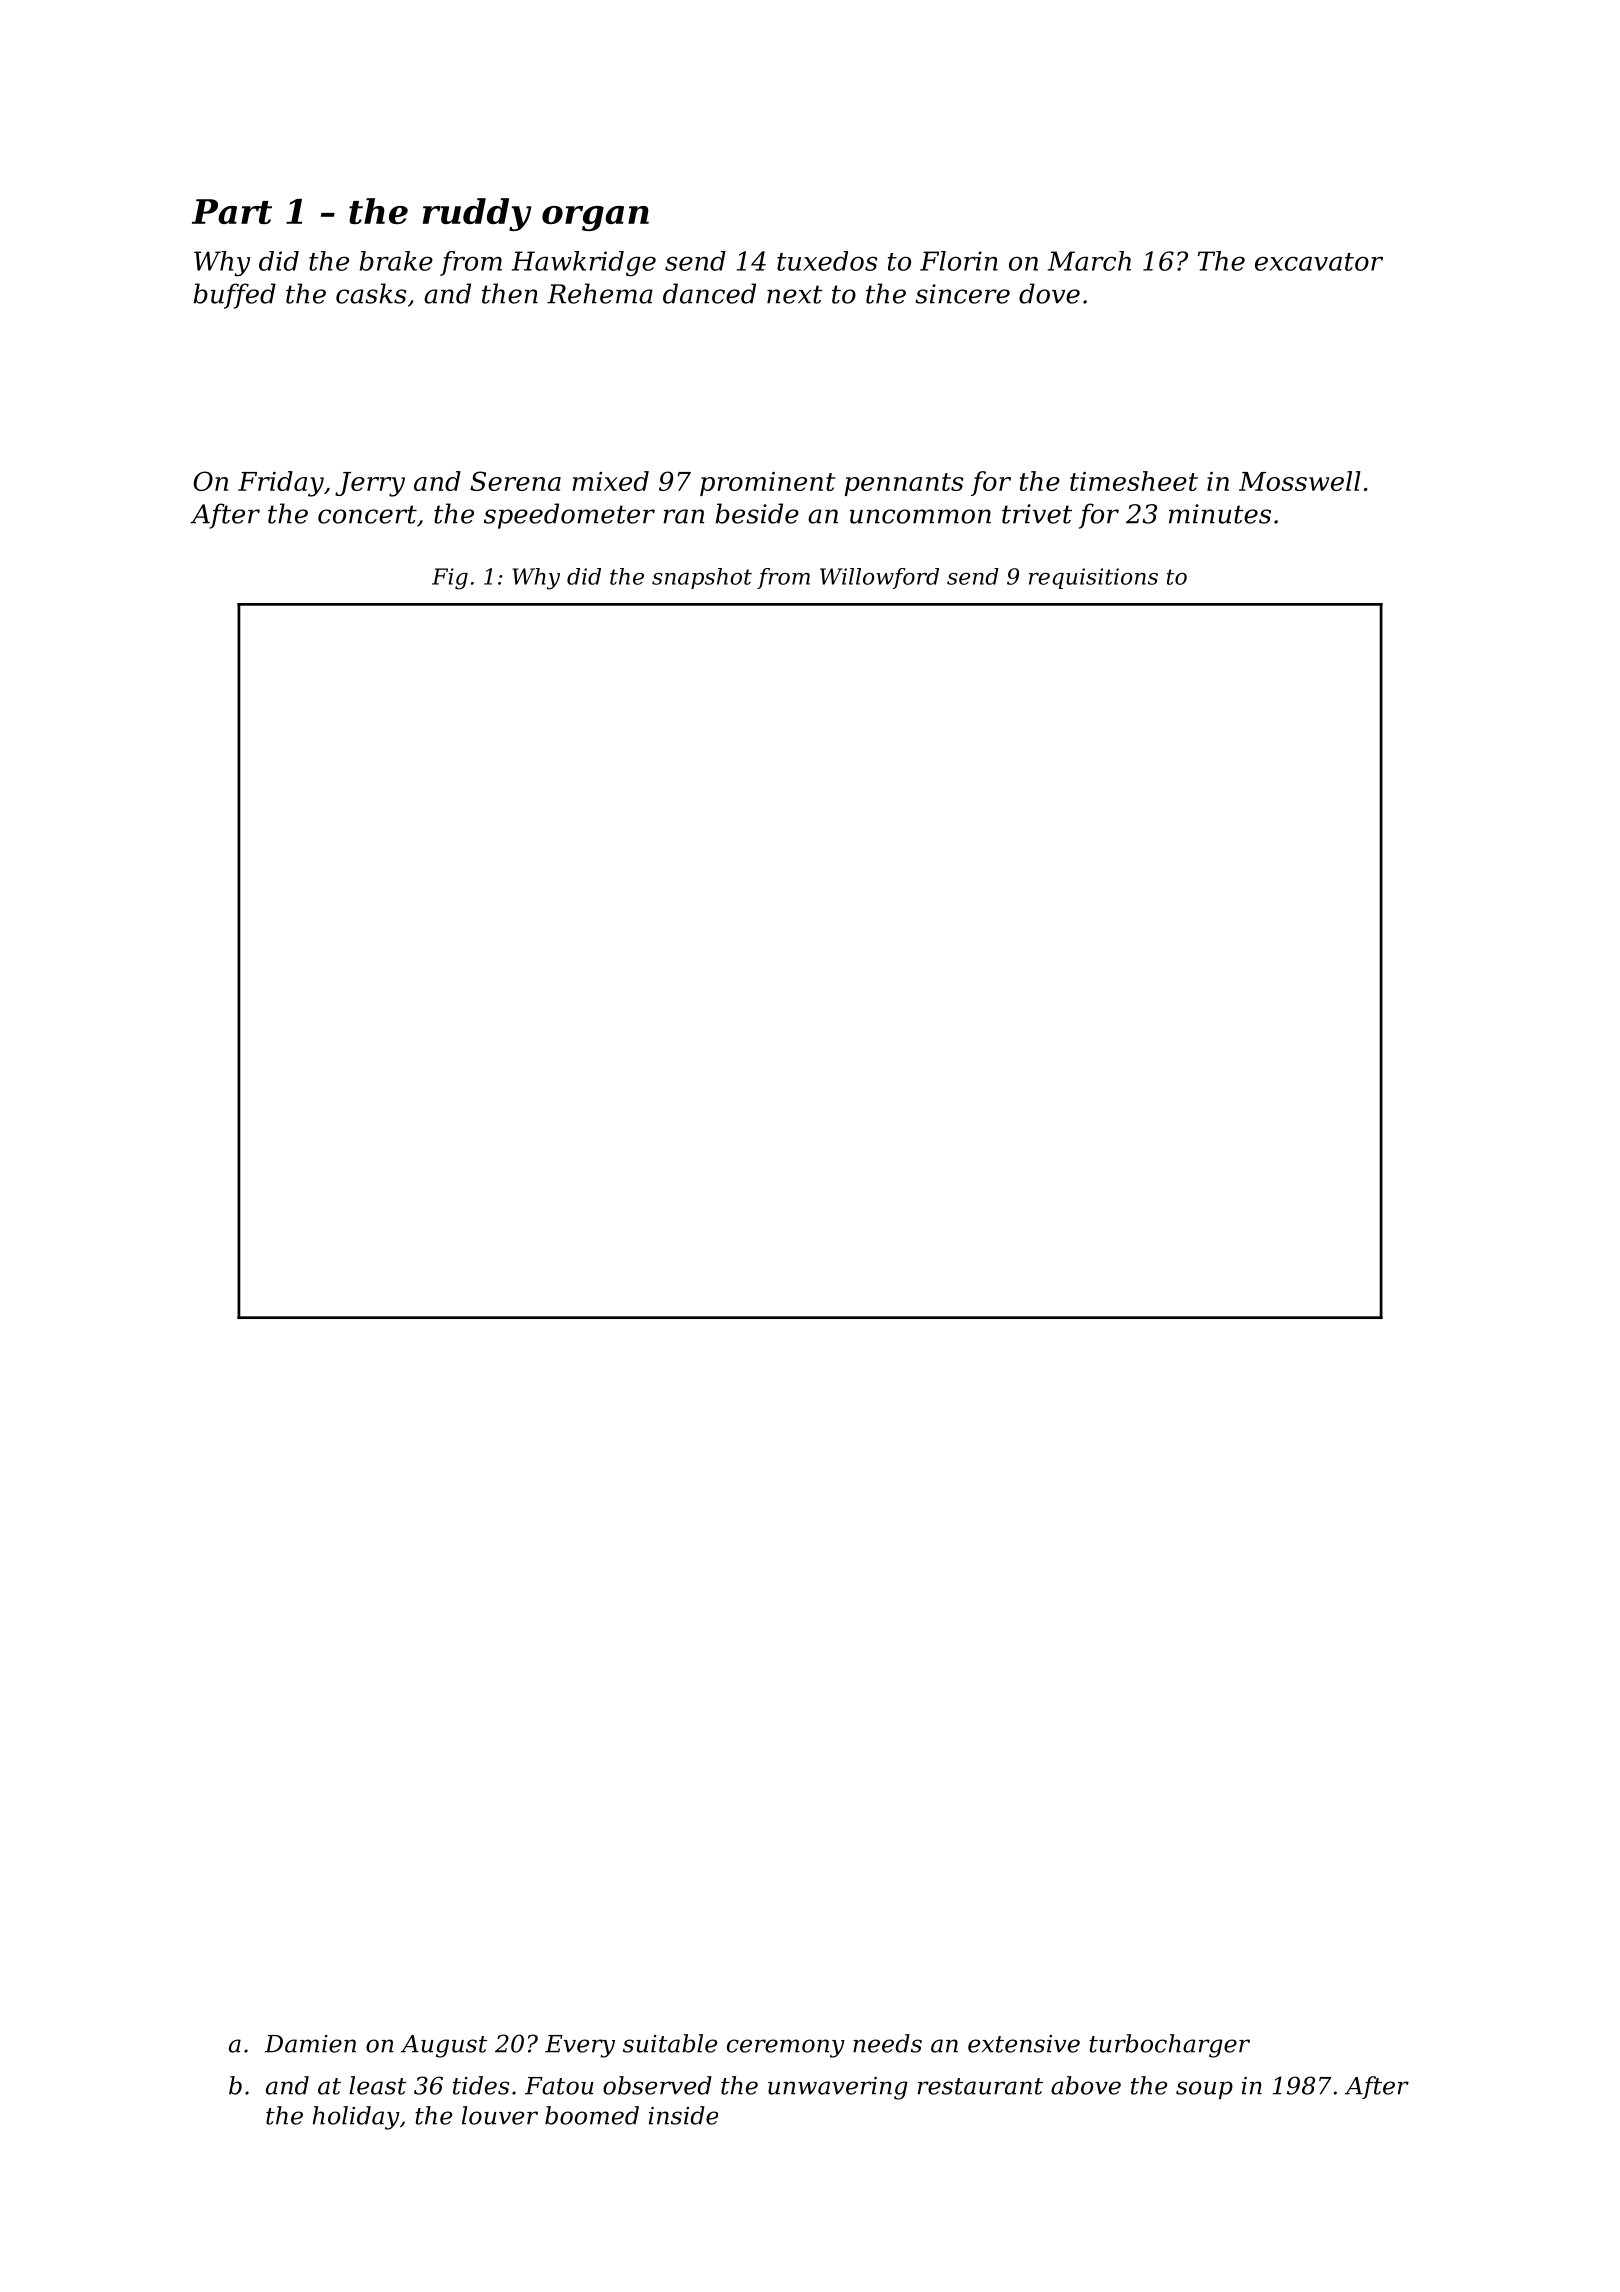 The height and width of the screenshot is (2292, 1620). I want to click on Friday, so click(281, 484).
